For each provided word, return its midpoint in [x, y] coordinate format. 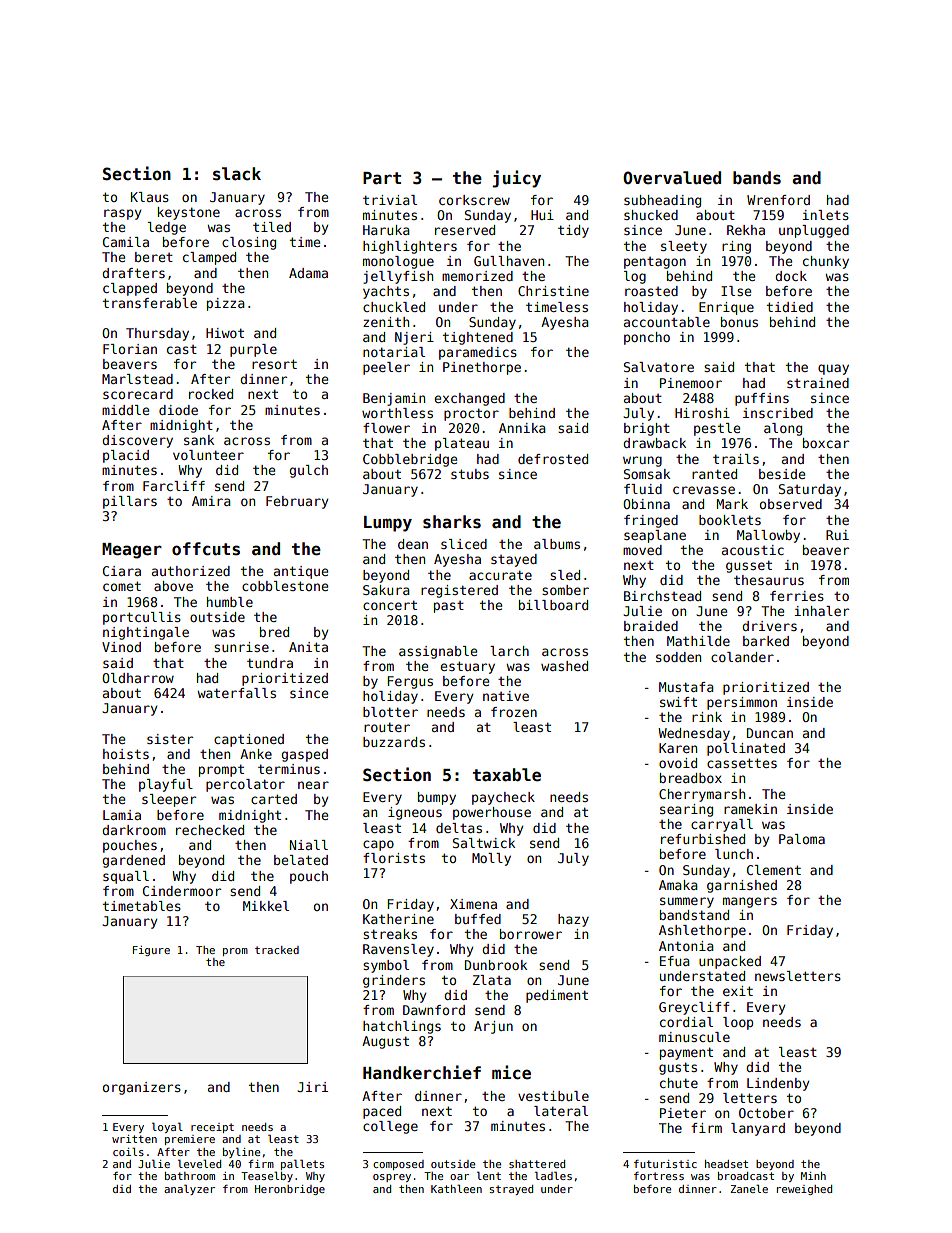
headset [726, 1164]
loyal [167, 1128]
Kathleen [456, 1188]
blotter [390, 712]
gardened [133, 861]
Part [382, 178]
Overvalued [672, 178]
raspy [122, 214]
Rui [837, 535]
